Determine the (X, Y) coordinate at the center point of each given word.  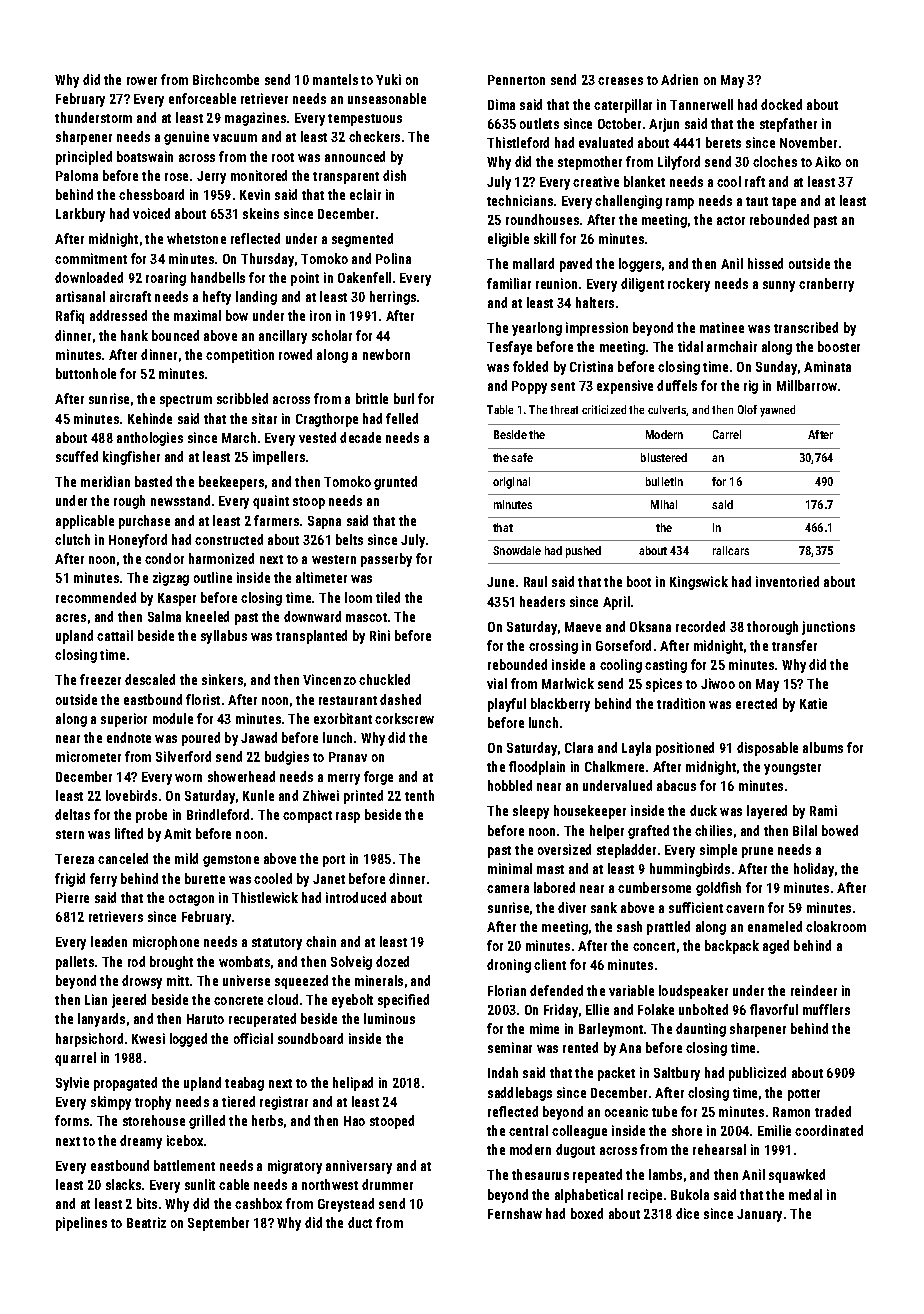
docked (781, 104)
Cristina (591, 366)
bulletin (664, 481)
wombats (244, 961)
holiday (814, 870)
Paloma (77, 175)
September (218, 1224)
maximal (197, 315)
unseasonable (387, 98)
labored (554, 887)
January (759, 1215)
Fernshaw (515, 1213)
